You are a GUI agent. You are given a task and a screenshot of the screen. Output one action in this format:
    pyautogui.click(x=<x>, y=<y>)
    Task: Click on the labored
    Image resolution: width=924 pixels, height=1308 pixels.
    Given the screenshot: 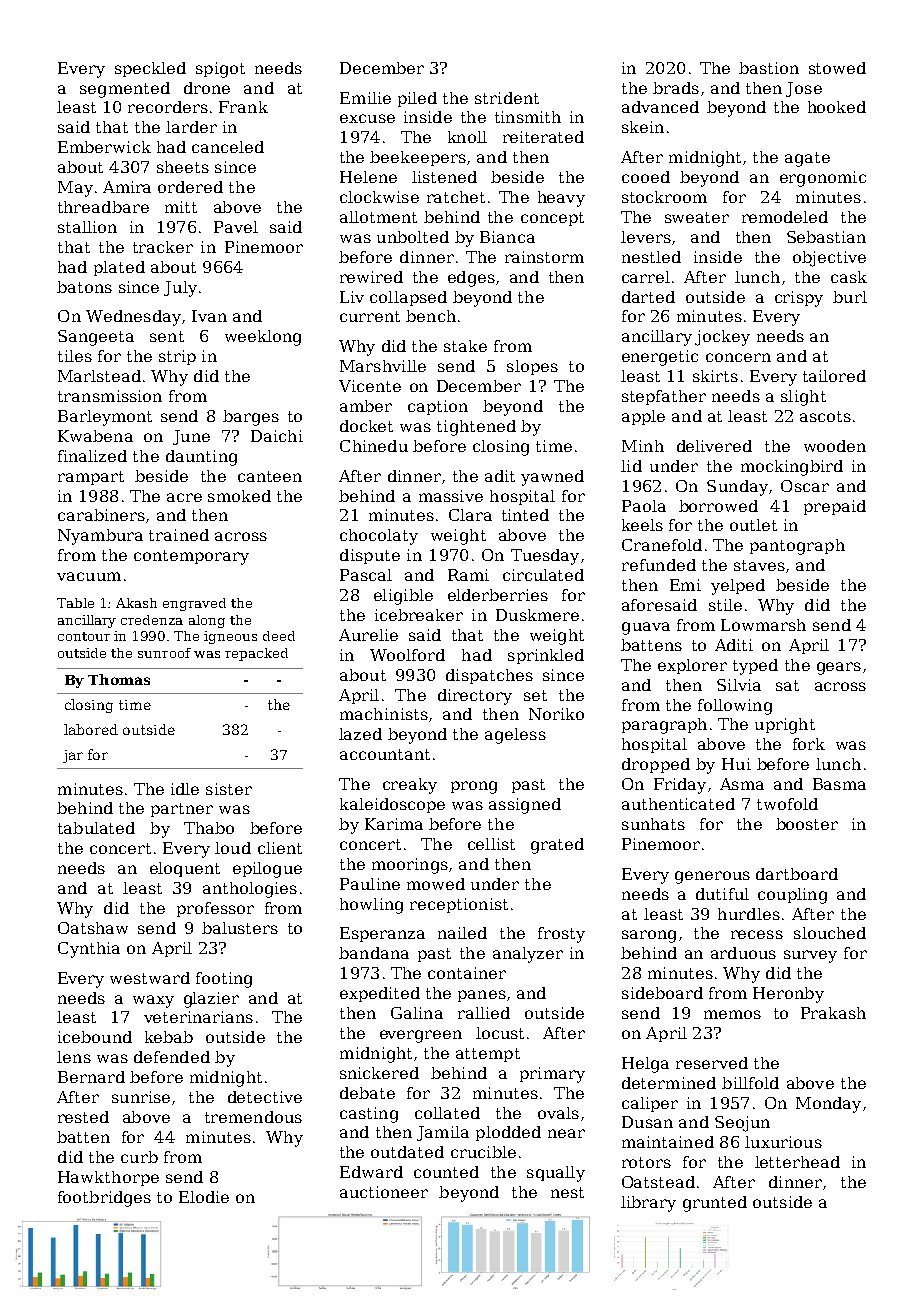 What is the action you would take?
    pyautogui.click(x=91, y=729)
